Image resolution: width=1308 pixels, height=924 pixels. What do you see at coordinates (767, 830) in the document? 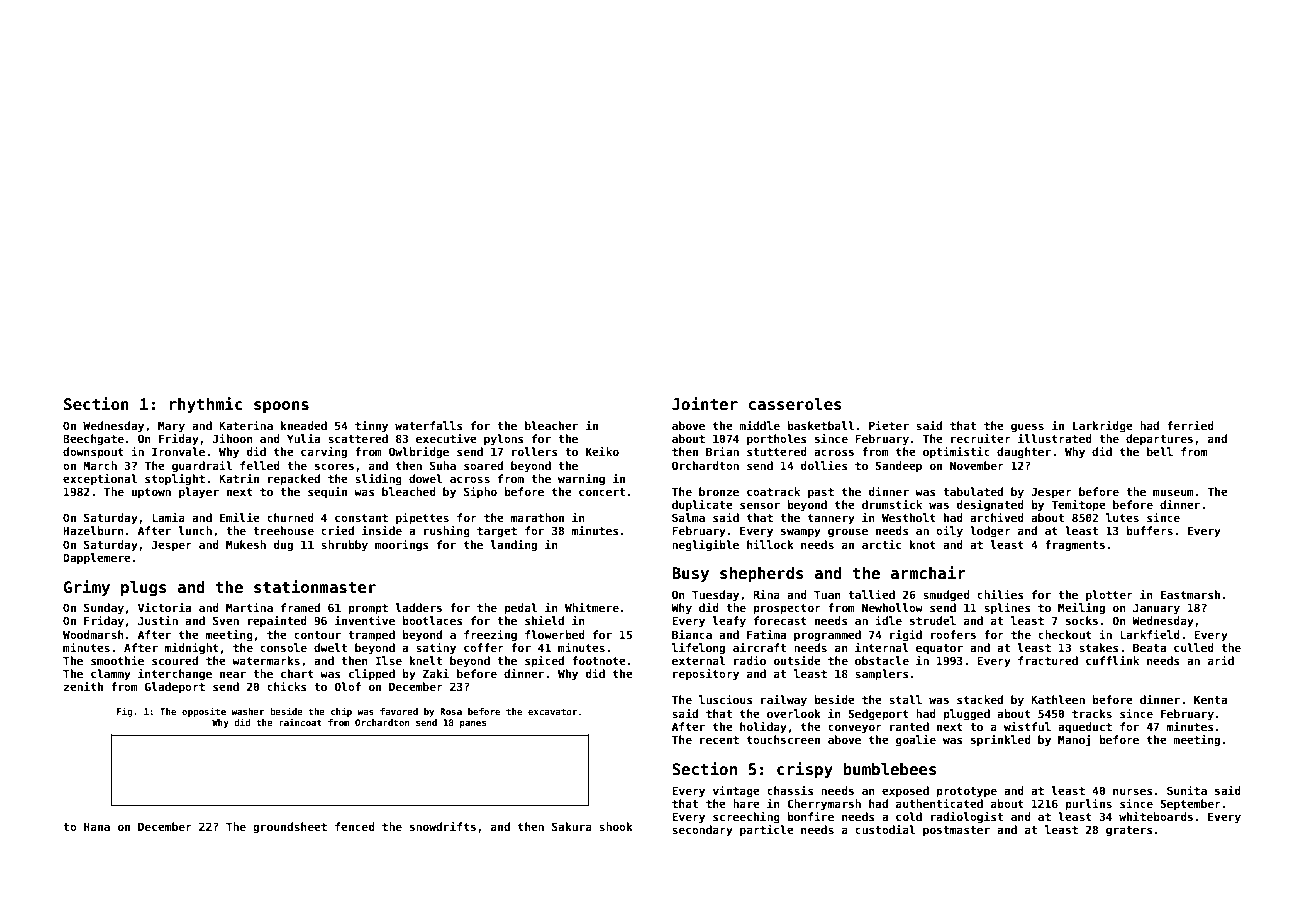
I see `particle` at bounding box center [767, 830].
